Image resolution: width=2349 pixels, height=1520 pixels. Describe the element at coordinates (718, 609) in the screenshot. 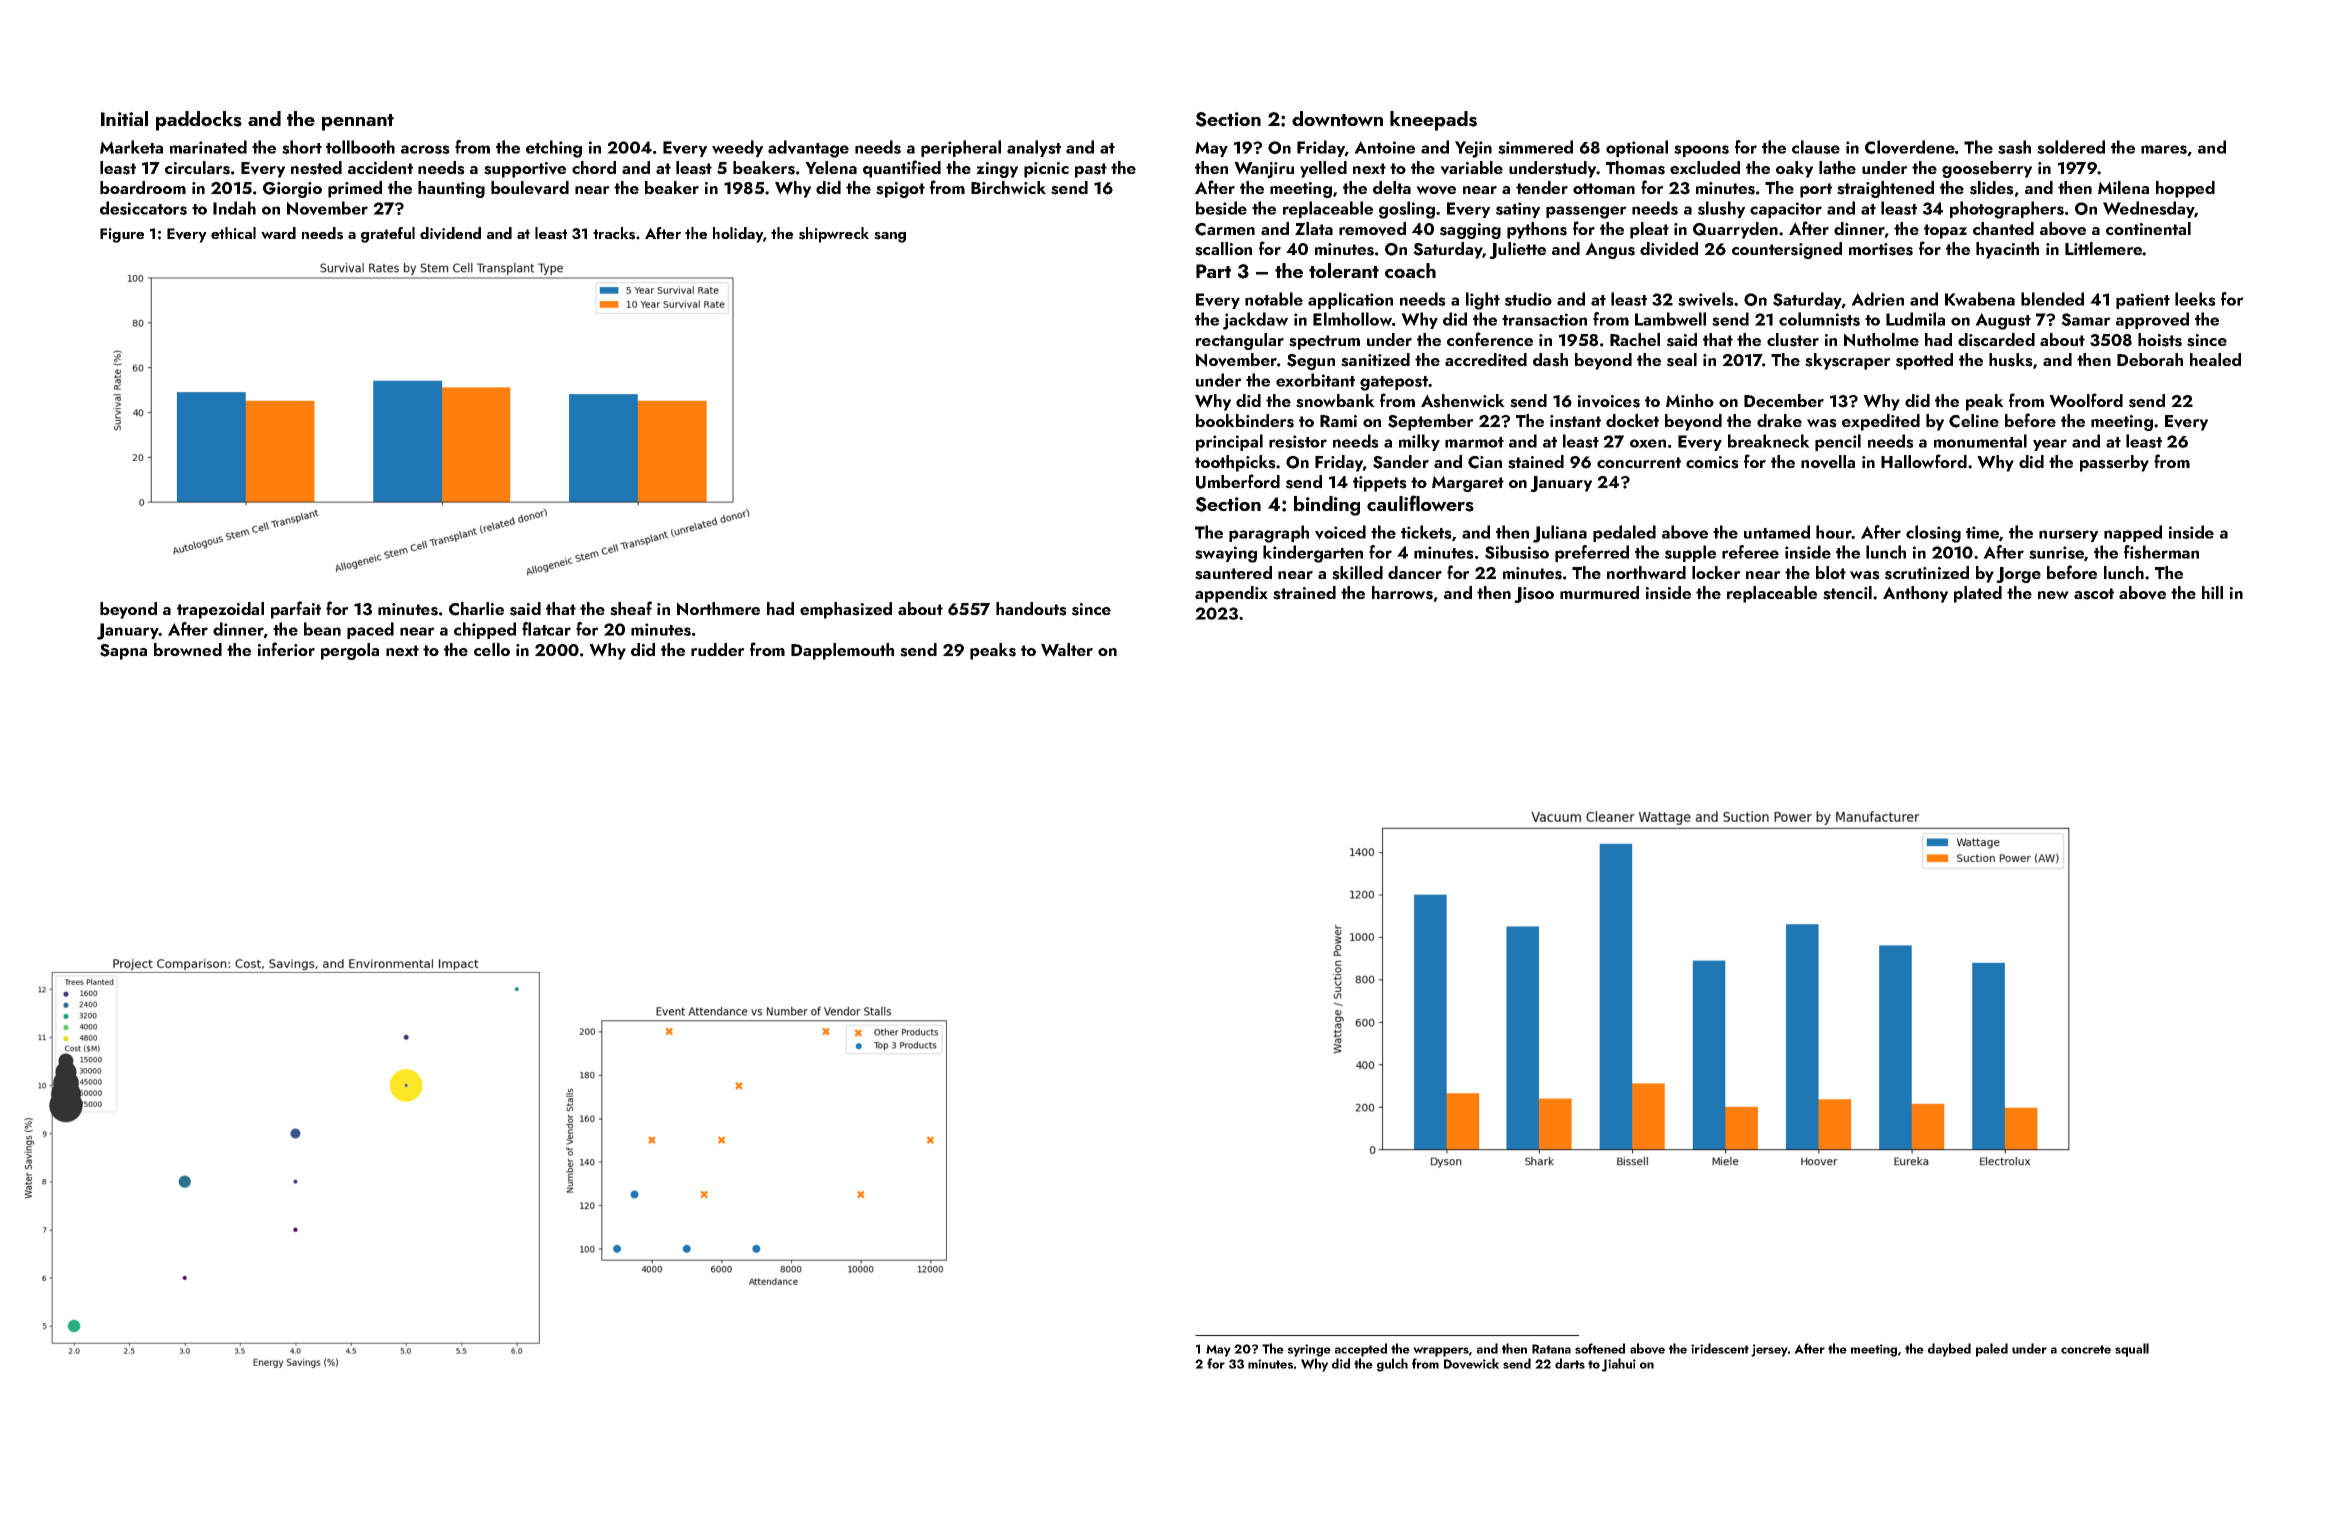

I see `Northmere` at that location.
